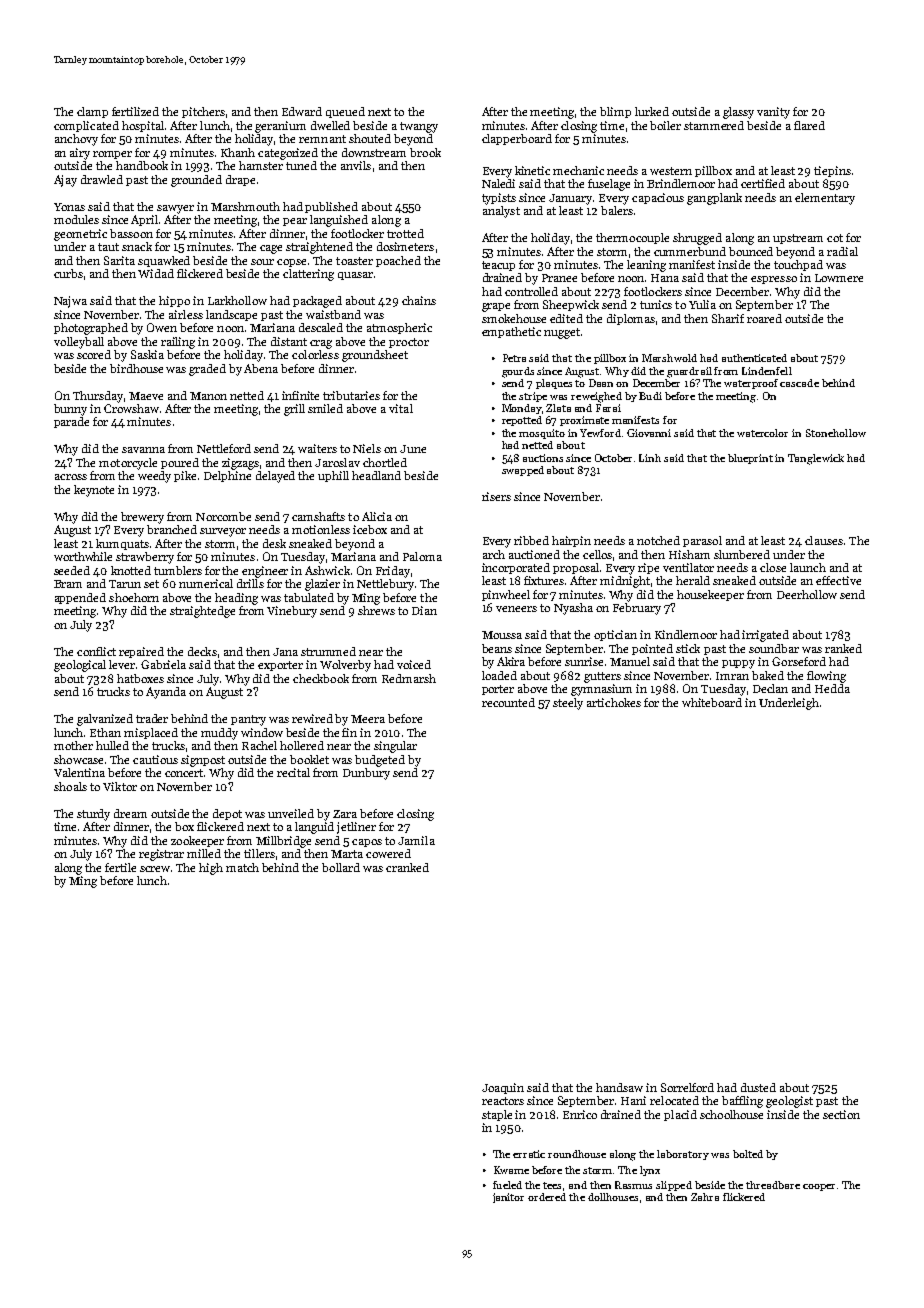 This page has width=924, height=1308. What do you see at coordinates (92, 112) in the page?
I see `clamp` at bounding box center [92, 112].
